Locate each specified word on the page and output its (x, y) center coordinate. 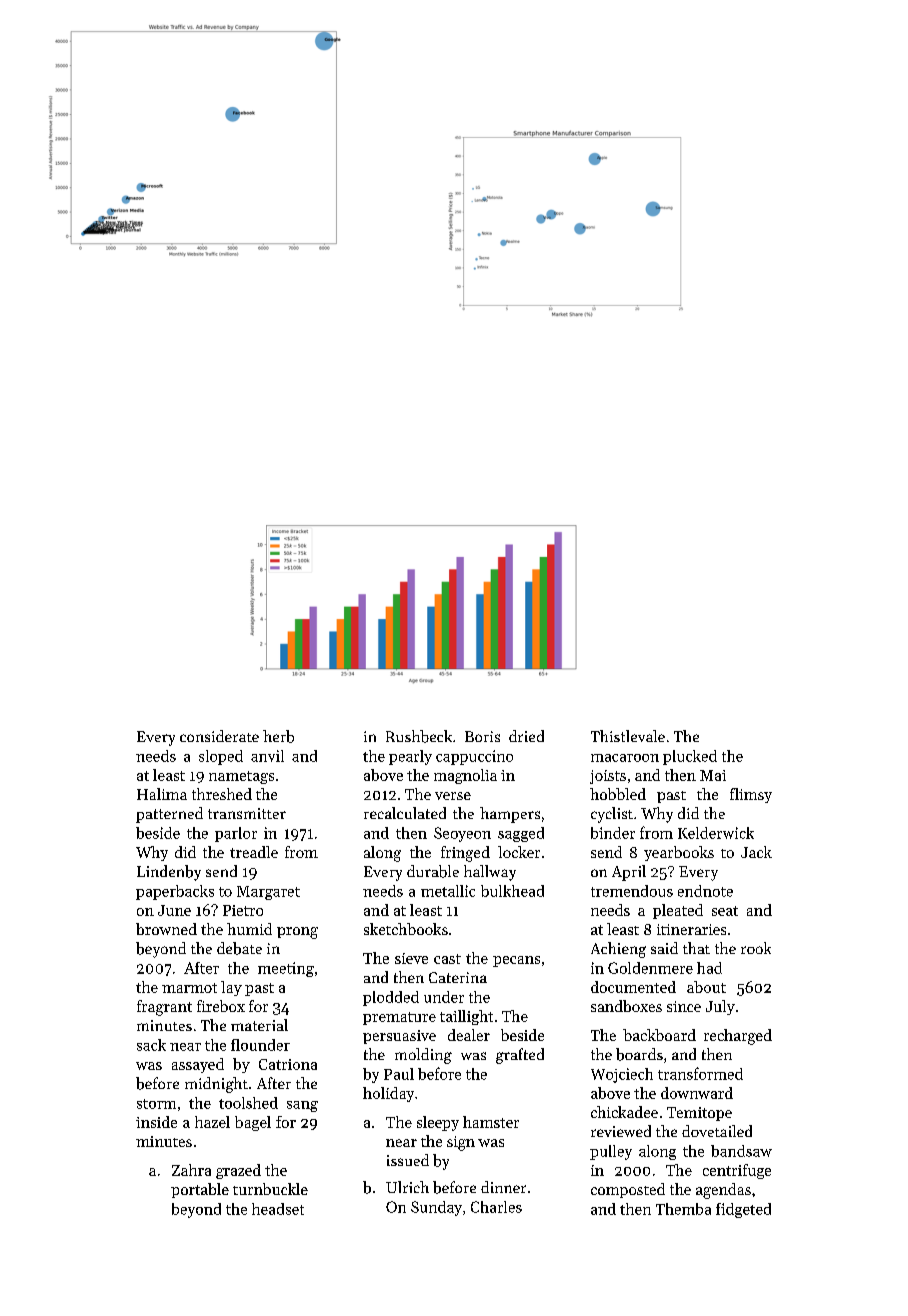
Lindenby (169, 873)
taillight (466, 1017)
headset (278, 1209)
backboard (659, 1035)
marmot (189, 988)
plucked (690, 757)
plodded (391, 998)
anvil (267, 756)
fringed (465, 854)
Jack (756, 852)
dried (526, 736)
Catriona (288, 1064)
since (684, 1006)
